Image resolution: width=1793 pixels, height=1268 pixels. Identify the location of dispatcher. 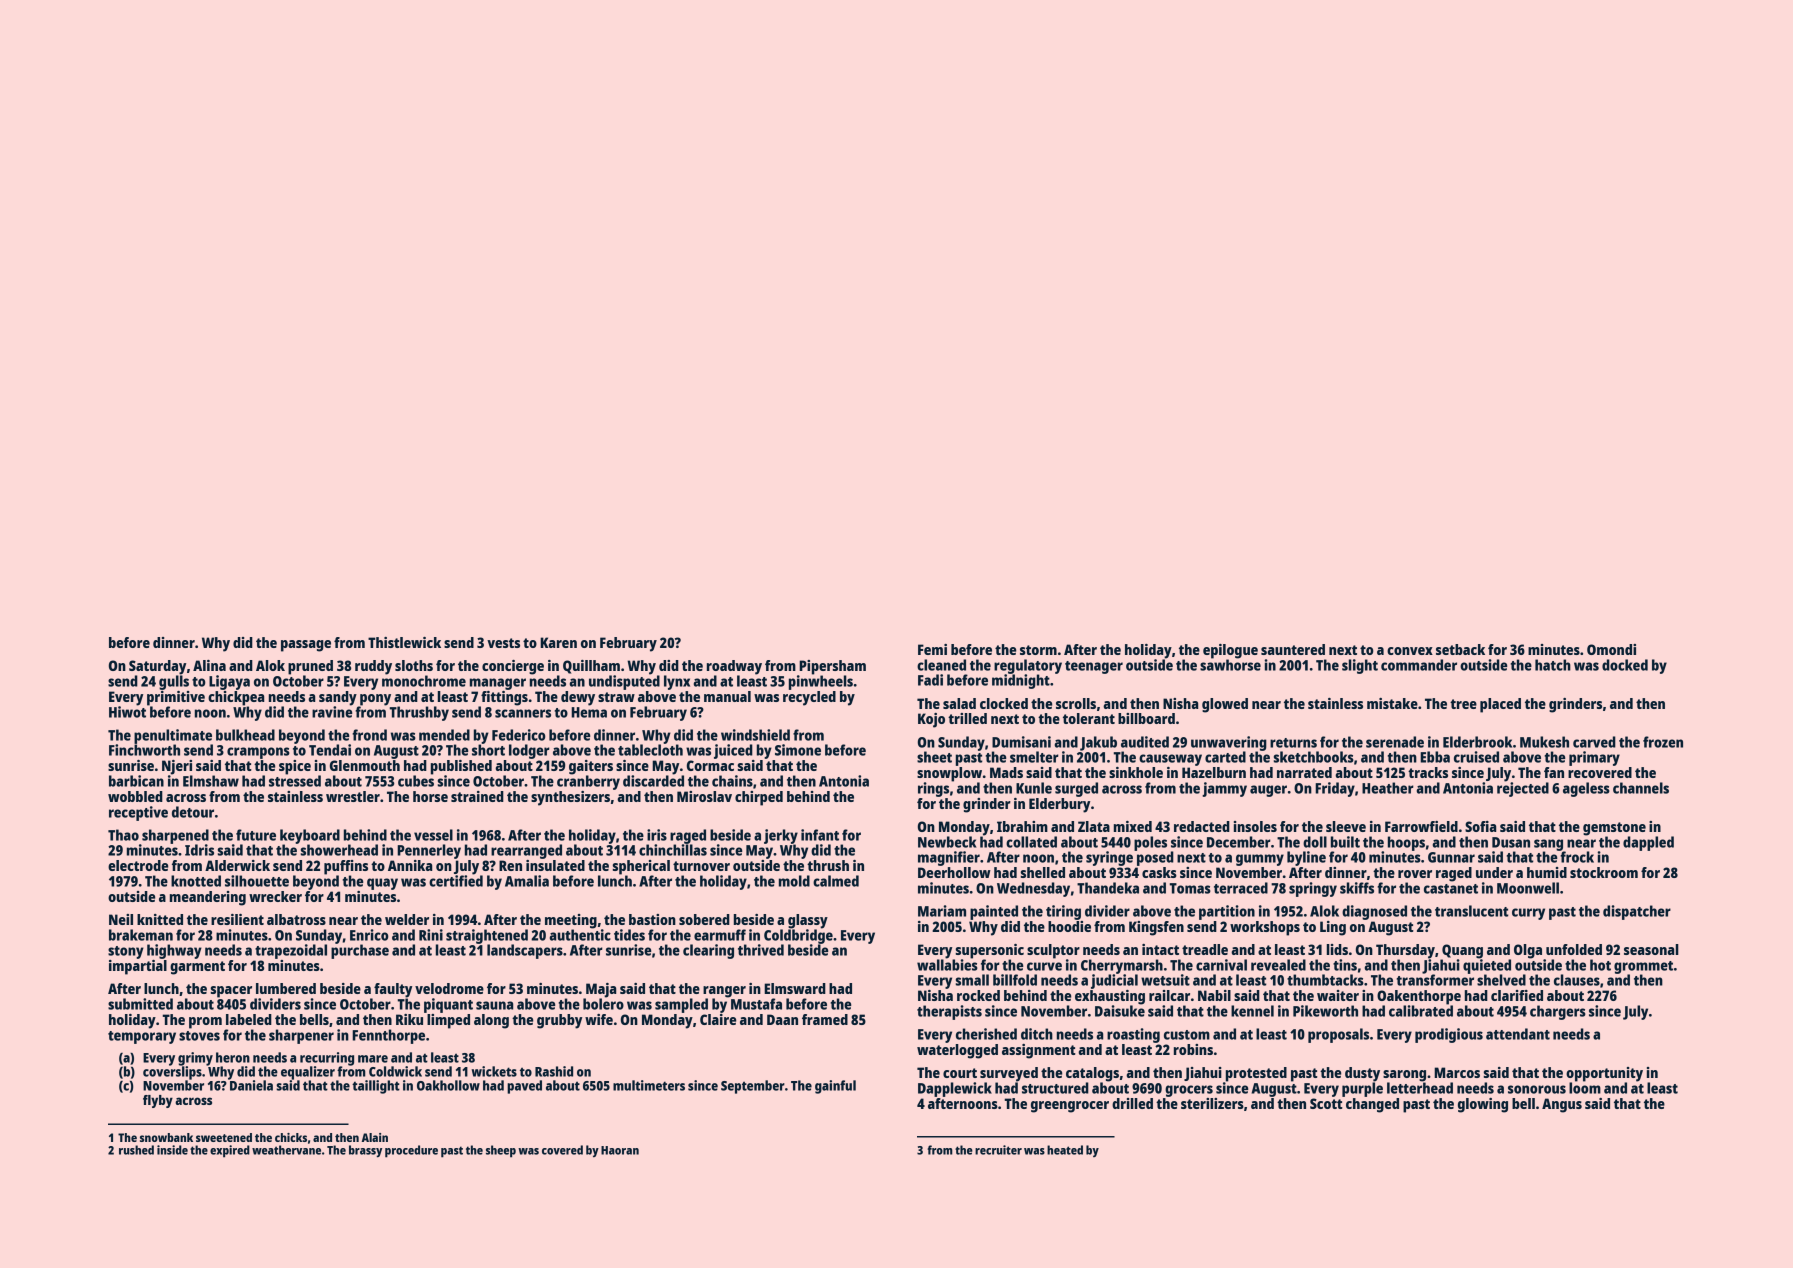
(1637, 912).
